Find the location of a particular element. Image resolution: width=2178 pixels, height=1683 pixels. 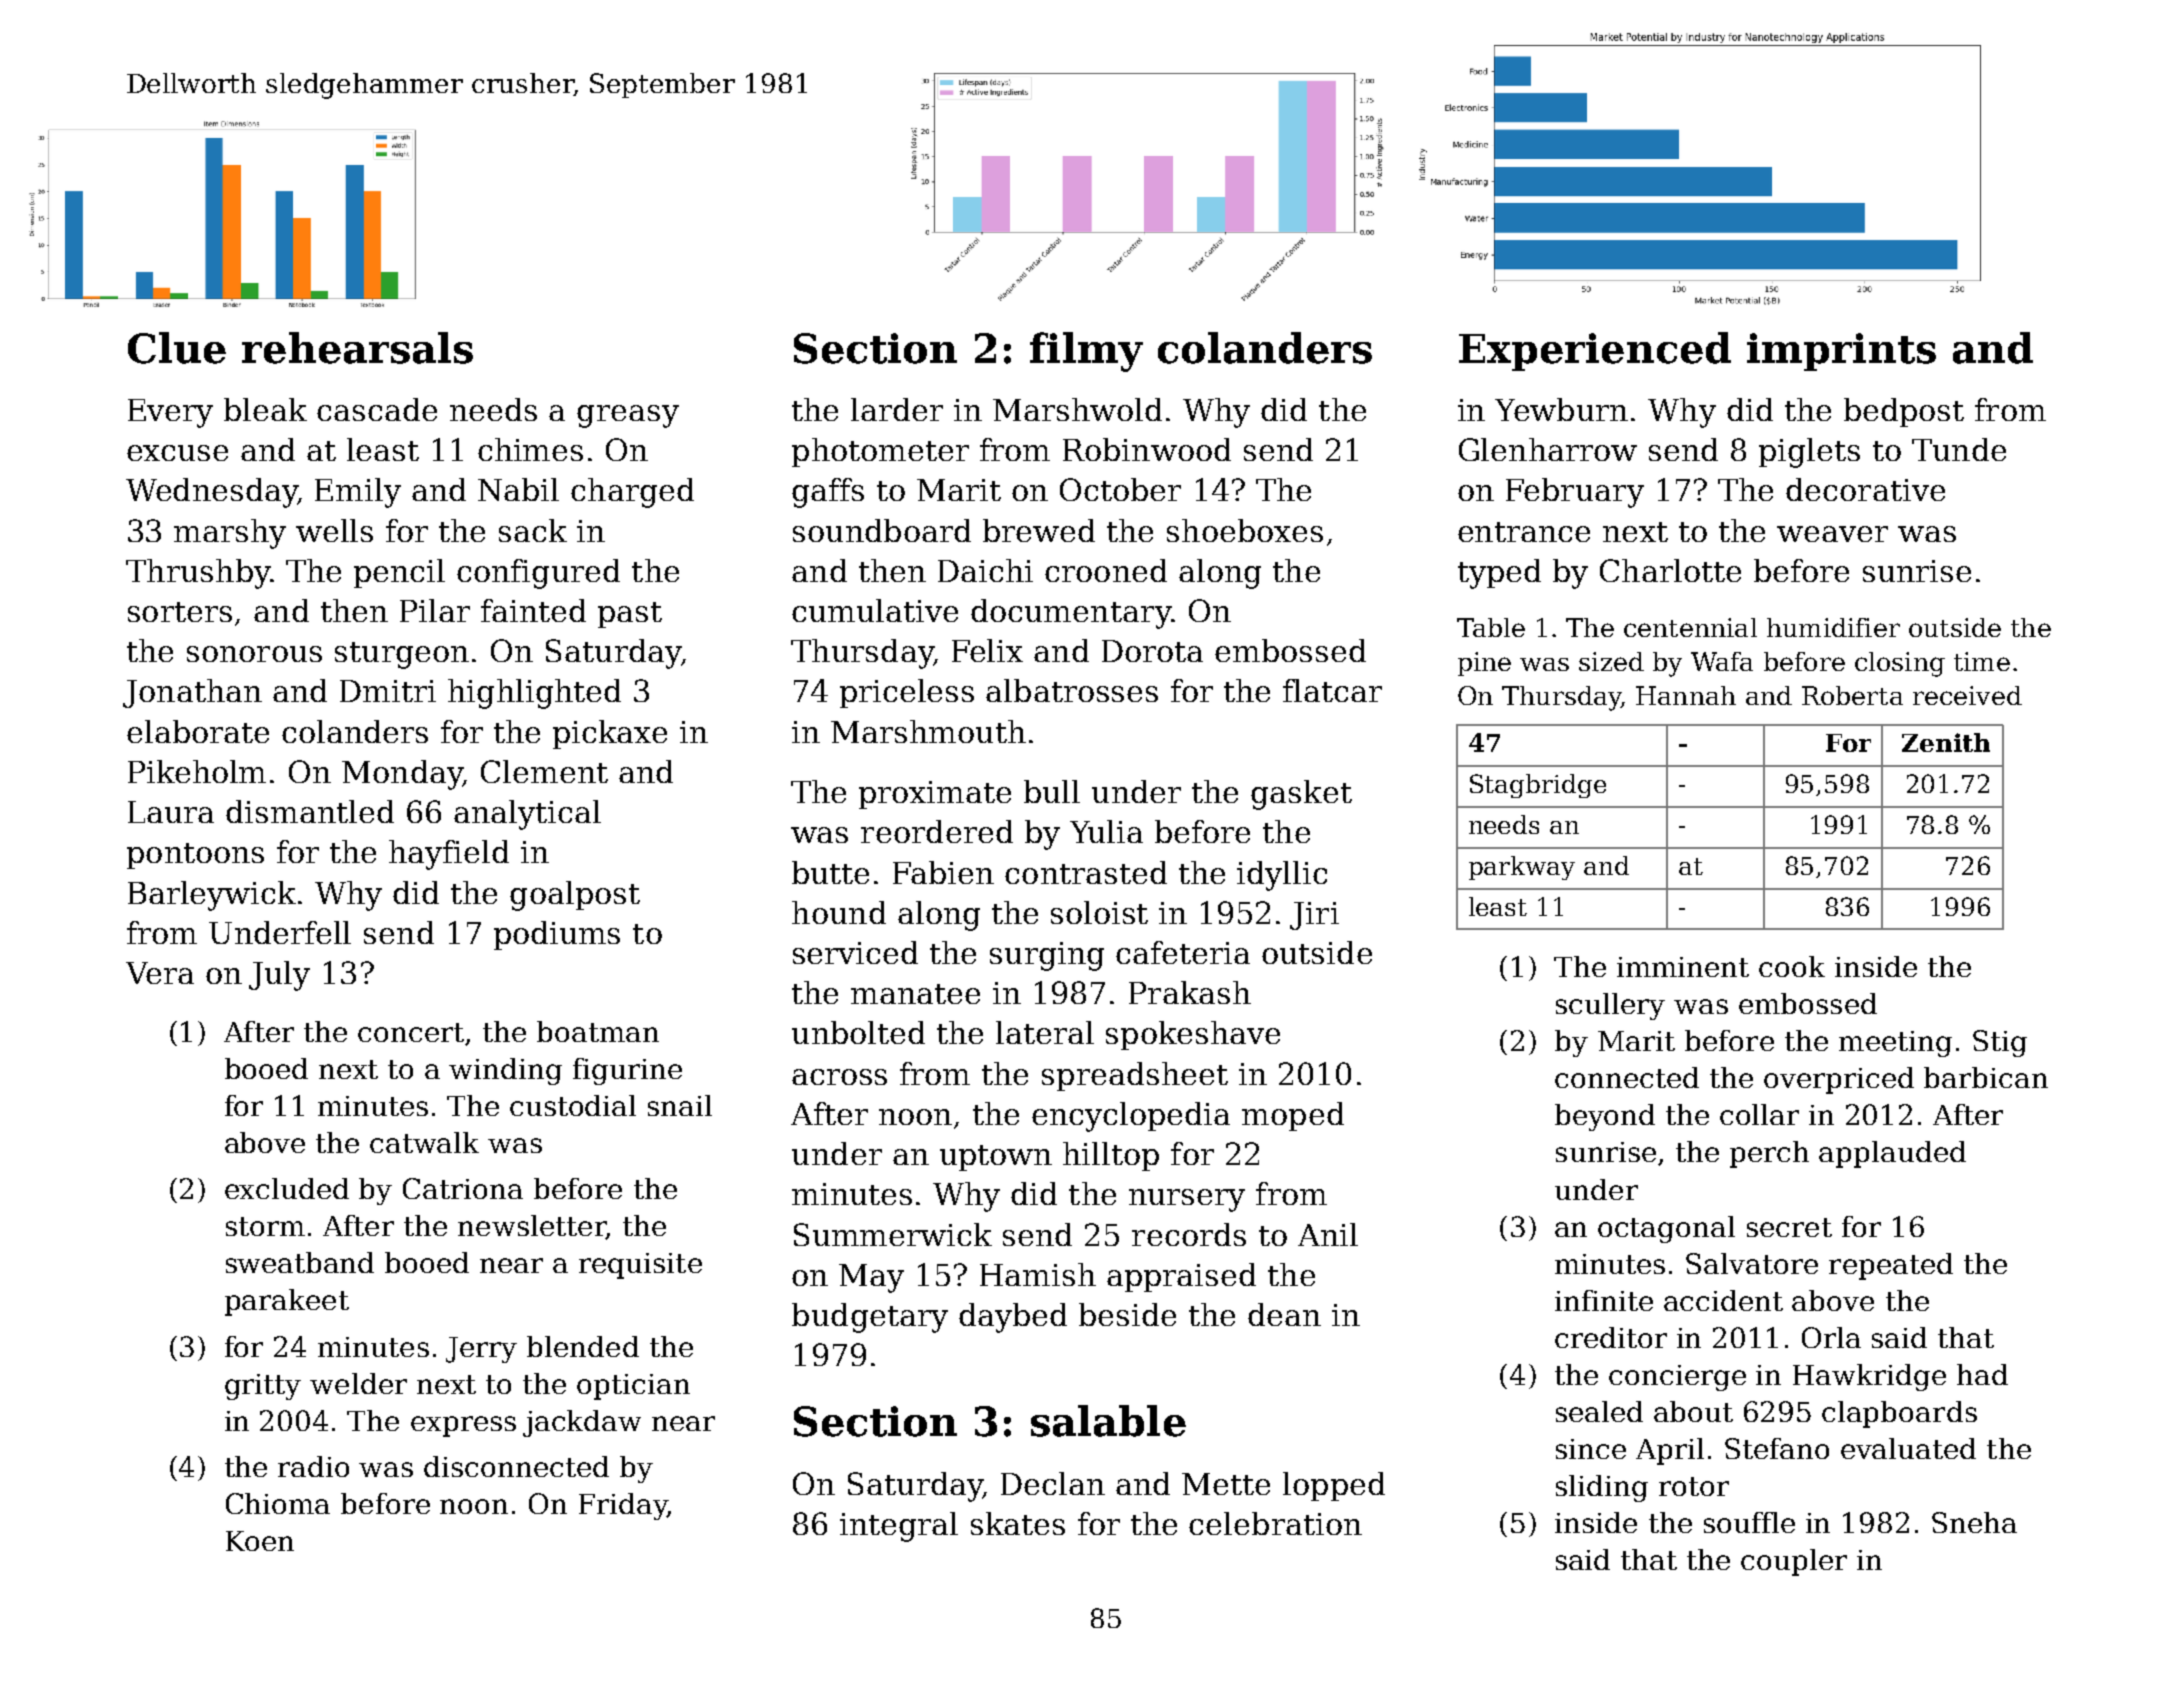

excluded is located at coordinates (287, 1188).
